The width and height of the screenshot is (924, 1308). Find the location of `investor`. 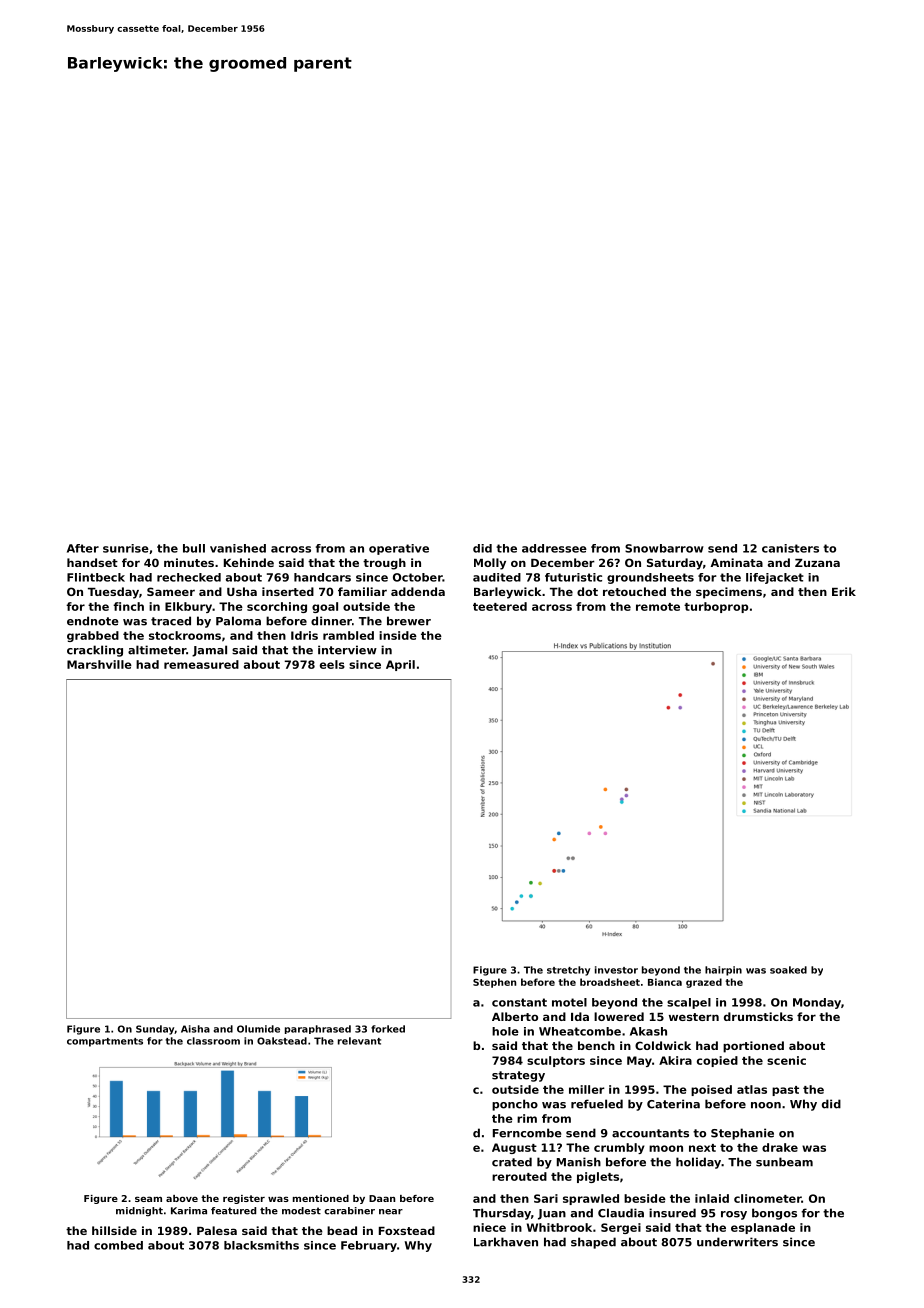

investor is located at coordinates (616, 970).
